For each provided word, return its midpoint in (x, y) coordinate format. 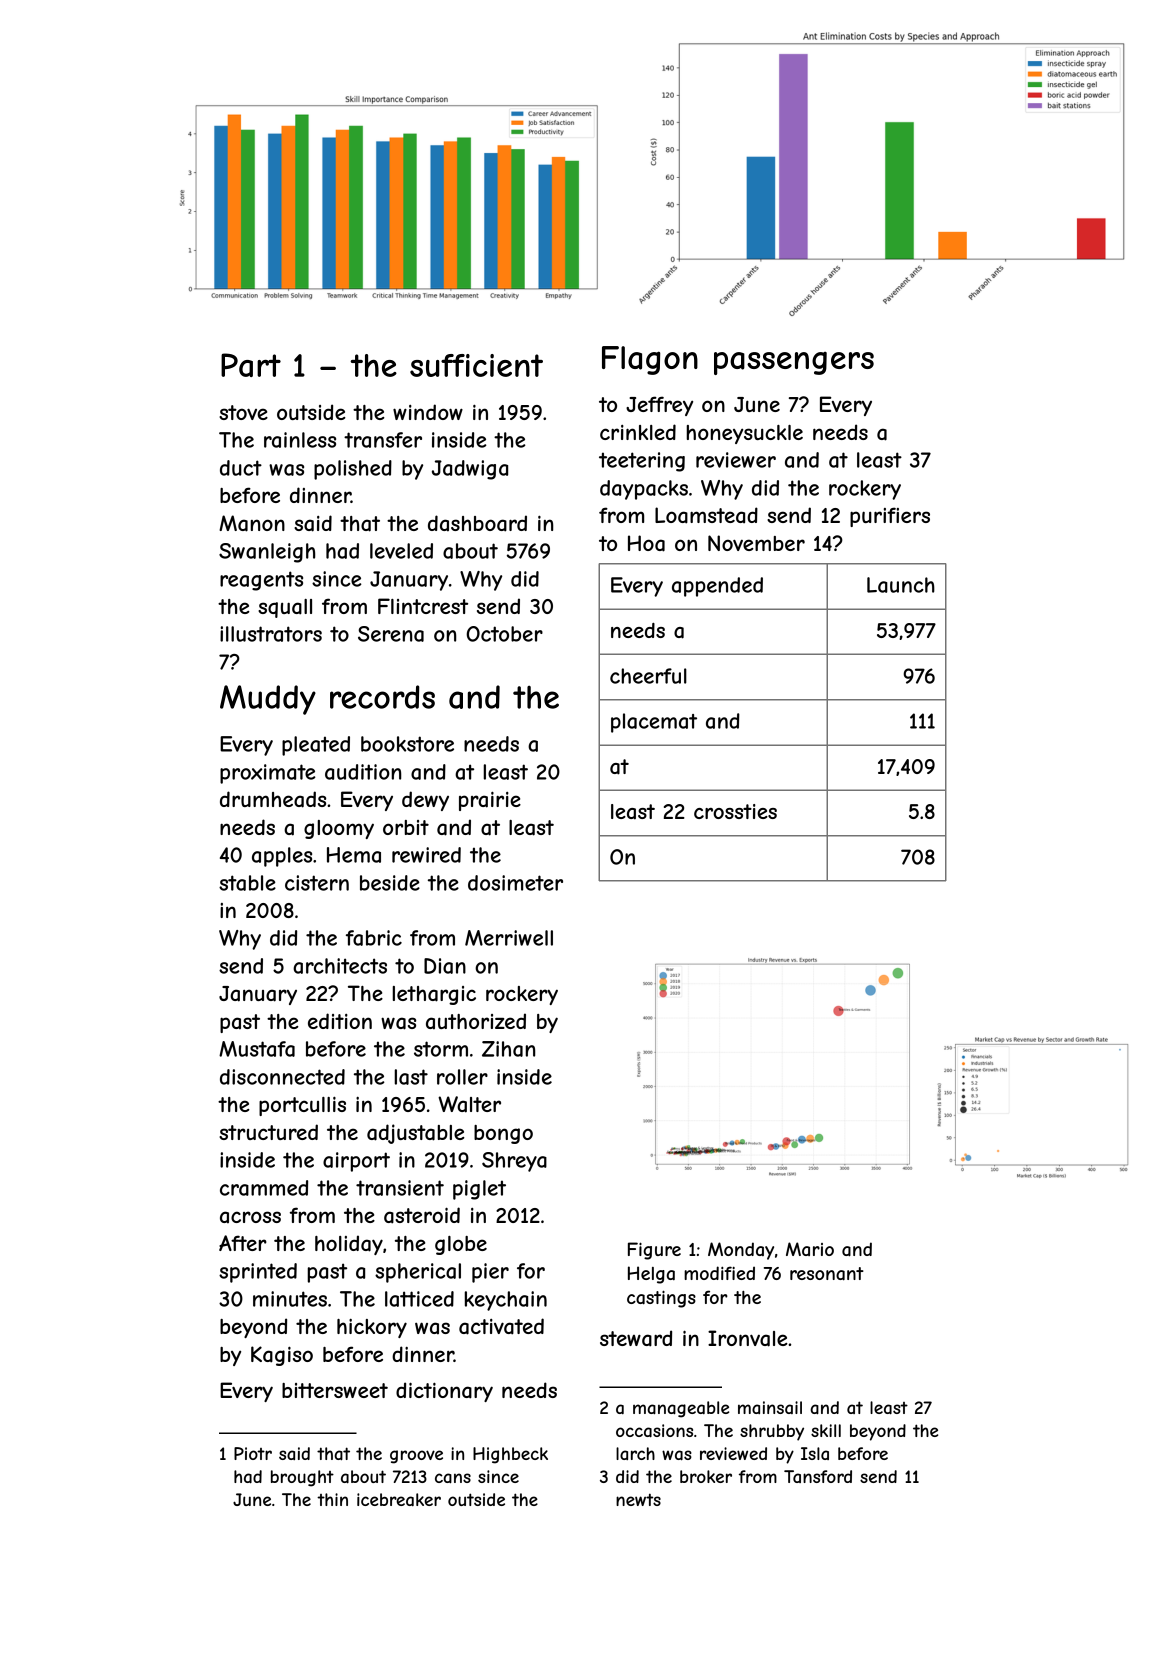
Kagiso (282, 1356)
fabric (374, 938)
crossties (735, 811)
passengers (794, 363)
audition (363, 772)
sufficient (476, 365)
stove (243, 412)
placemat (654, 723)
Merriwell (509, 938)
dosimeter (515, 883)
